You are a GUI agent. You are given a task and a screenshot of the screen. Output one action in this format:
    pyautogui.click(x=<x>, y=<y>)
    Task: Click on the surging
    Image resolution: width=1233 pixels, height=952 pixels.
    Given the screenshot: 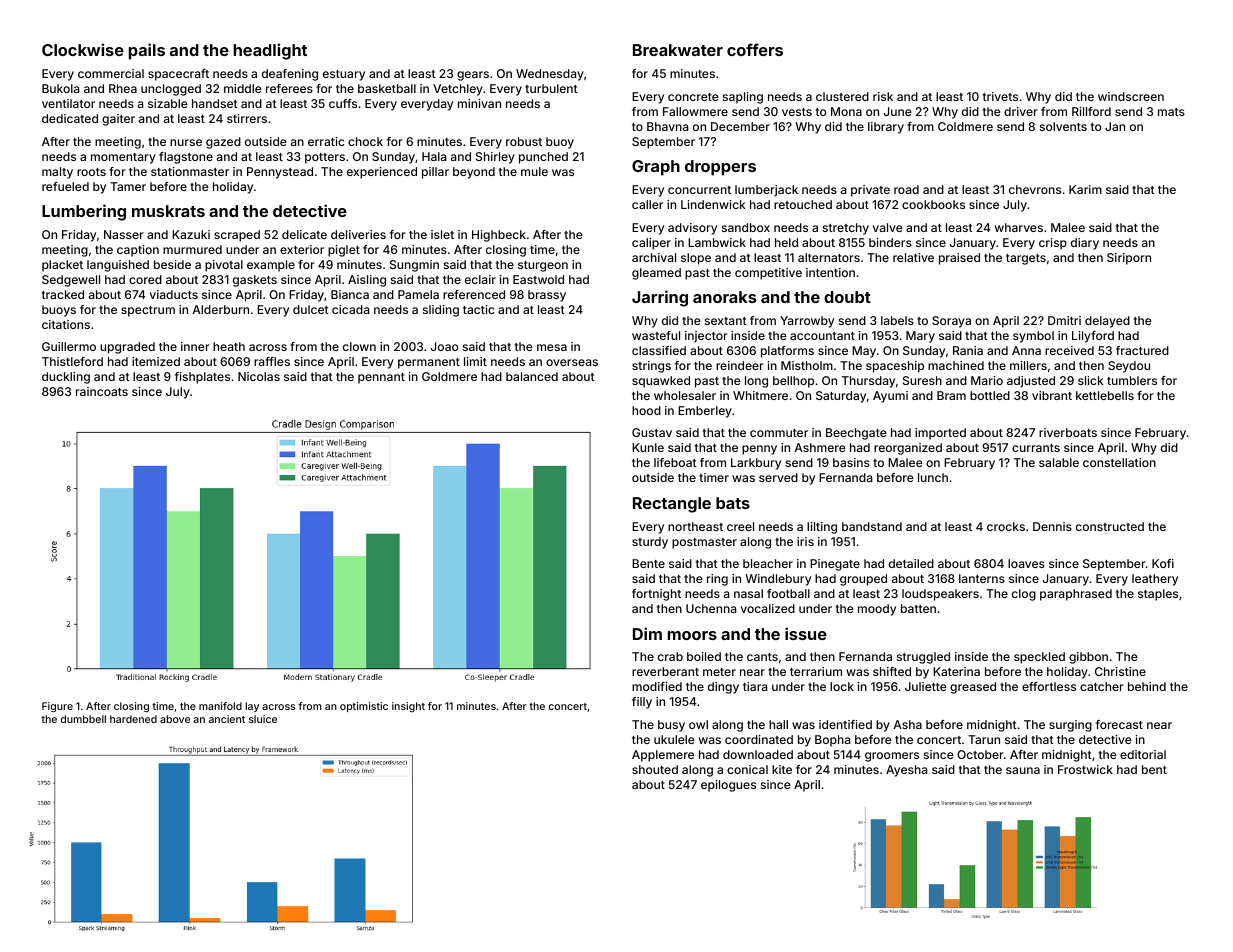 What is the action you would take?
    pyautogui.click(x=1070, y=726)
